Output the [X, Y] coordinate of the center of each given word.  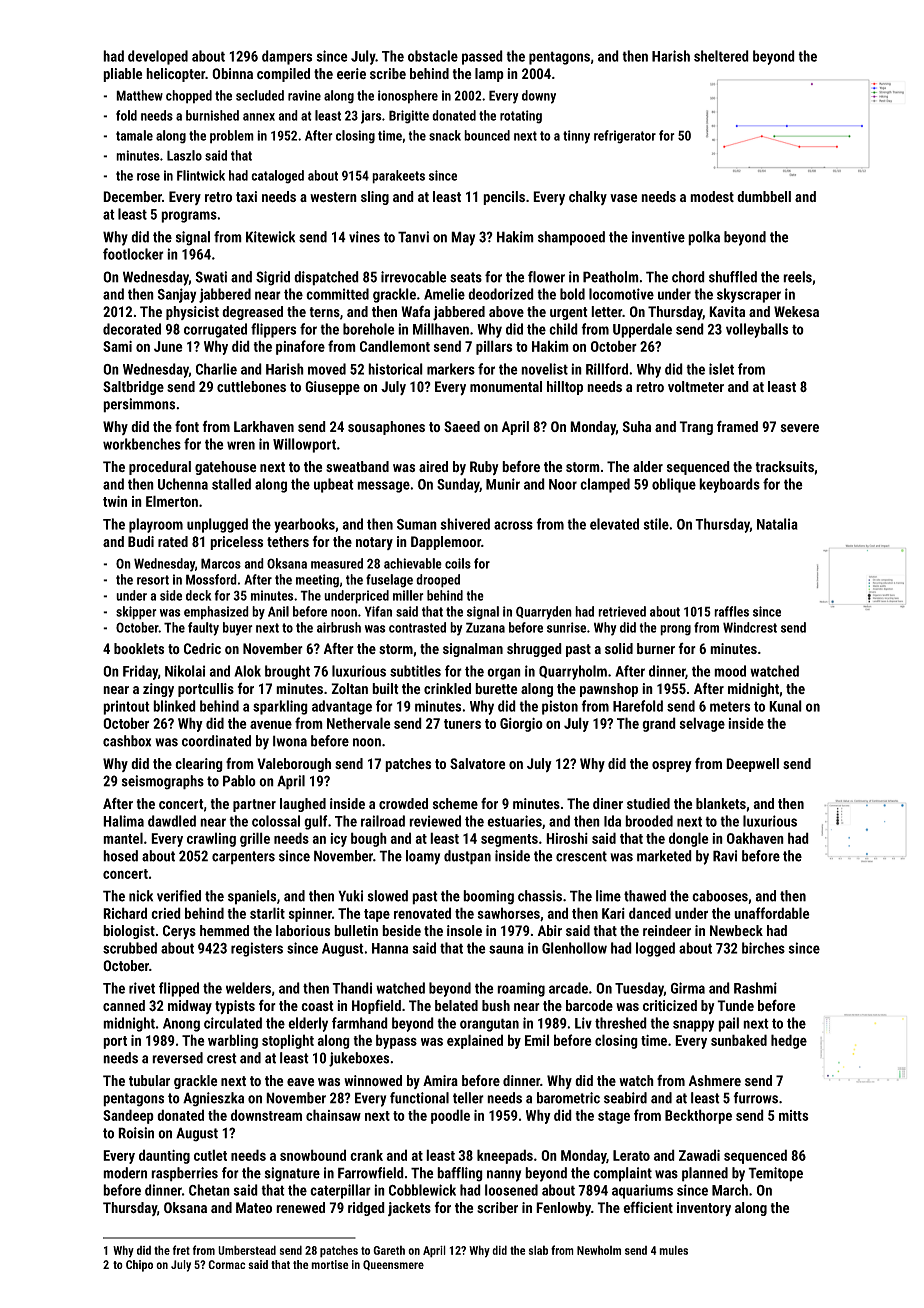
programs [189, 217]
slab [538, 1250]
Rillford [607, 369]
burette [496, 689]
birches [763, 948]
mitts [794, 1115]
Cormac [227, 1264]
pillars [494, 347]
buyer [238, 629]
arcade [568, 988]
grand [659, 724]
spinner [310, 915]
